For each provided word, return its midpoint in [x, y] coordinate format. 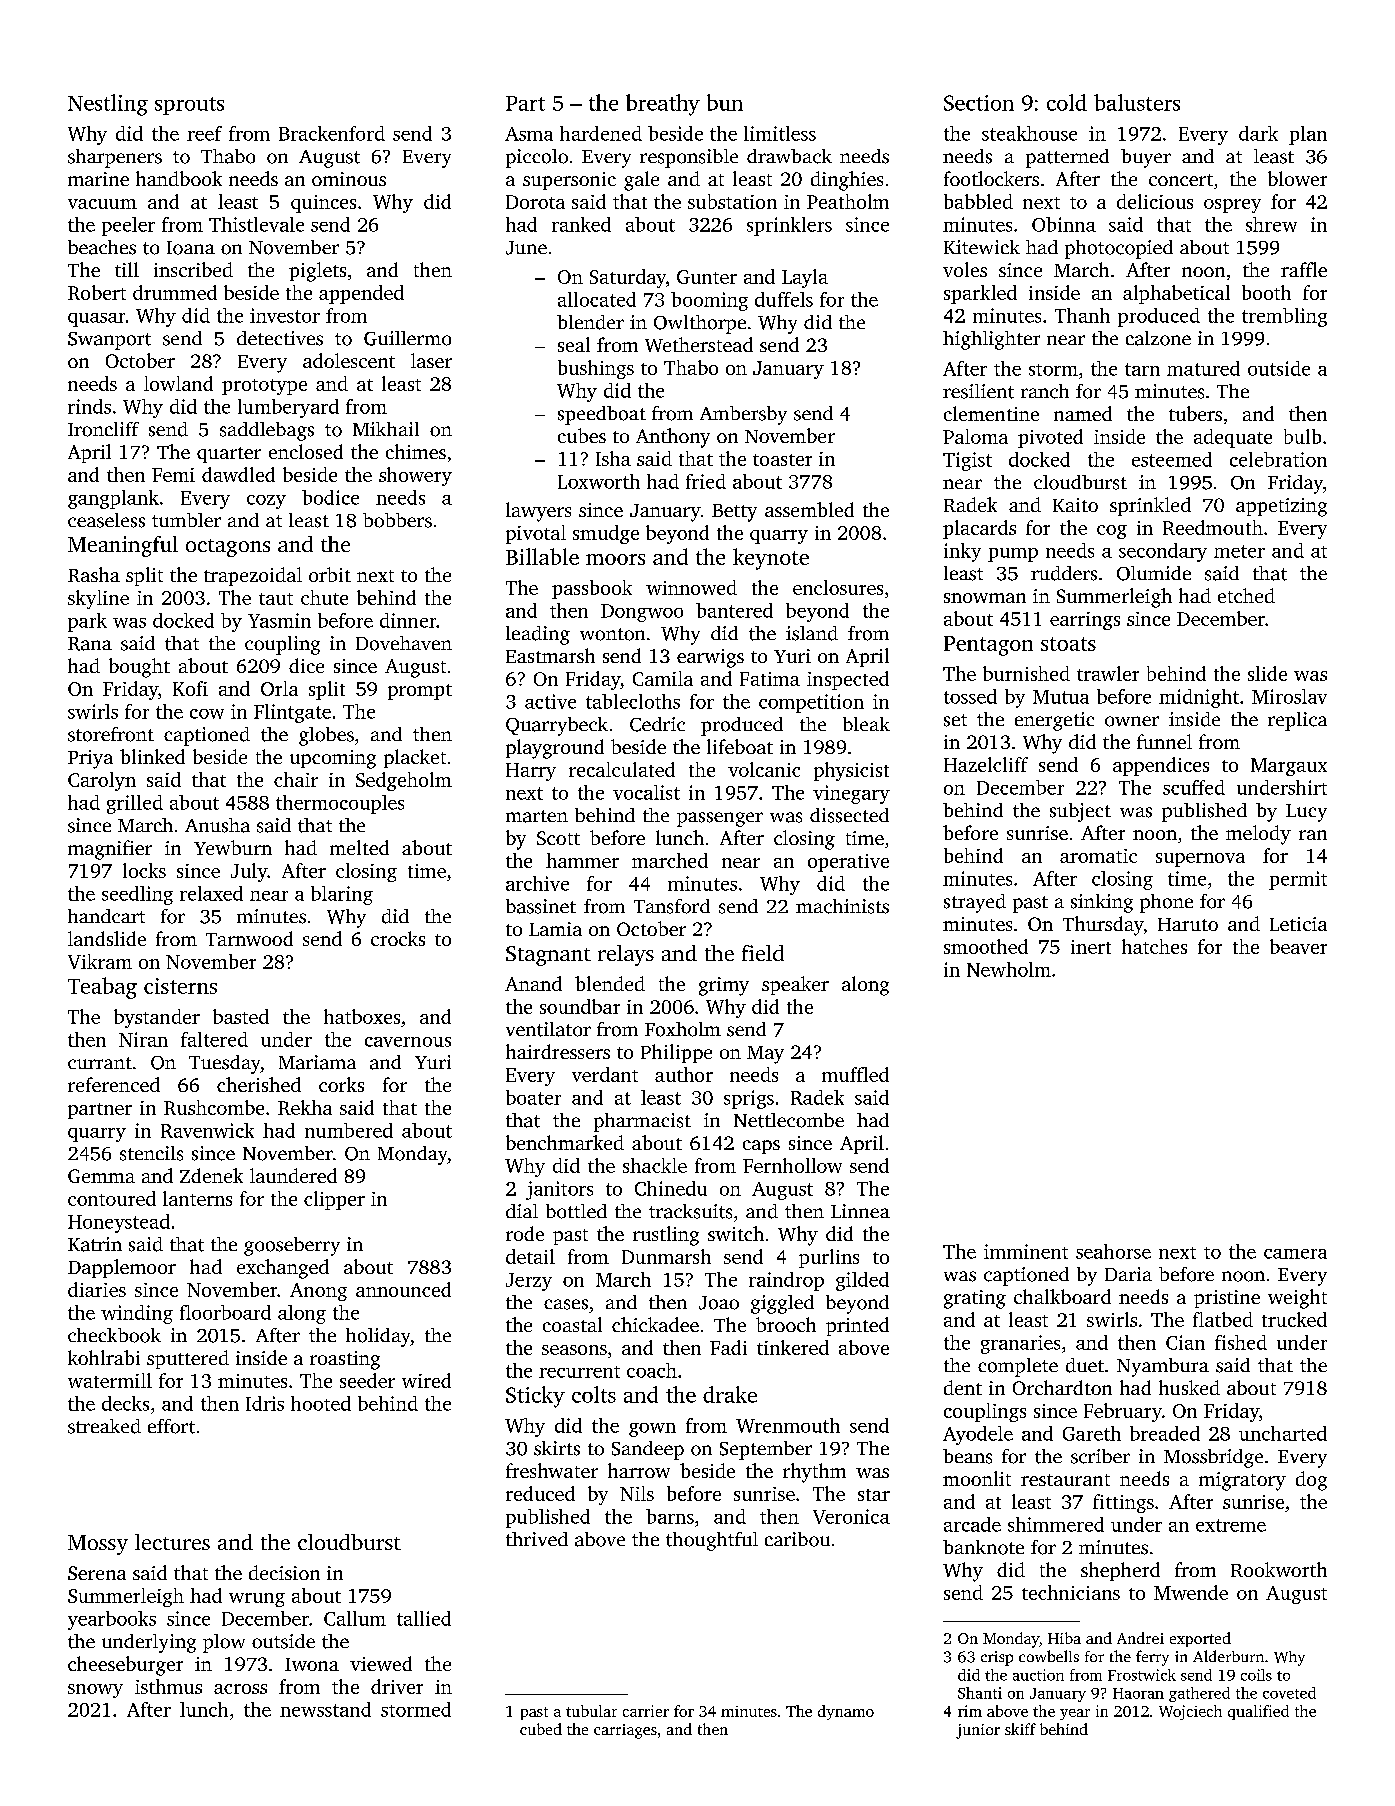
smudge [606, 534]
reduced [540, 1493]
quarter [229, 455]
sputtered [188, 1359]
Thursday [1103, 926]
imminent [1026, 1251]
